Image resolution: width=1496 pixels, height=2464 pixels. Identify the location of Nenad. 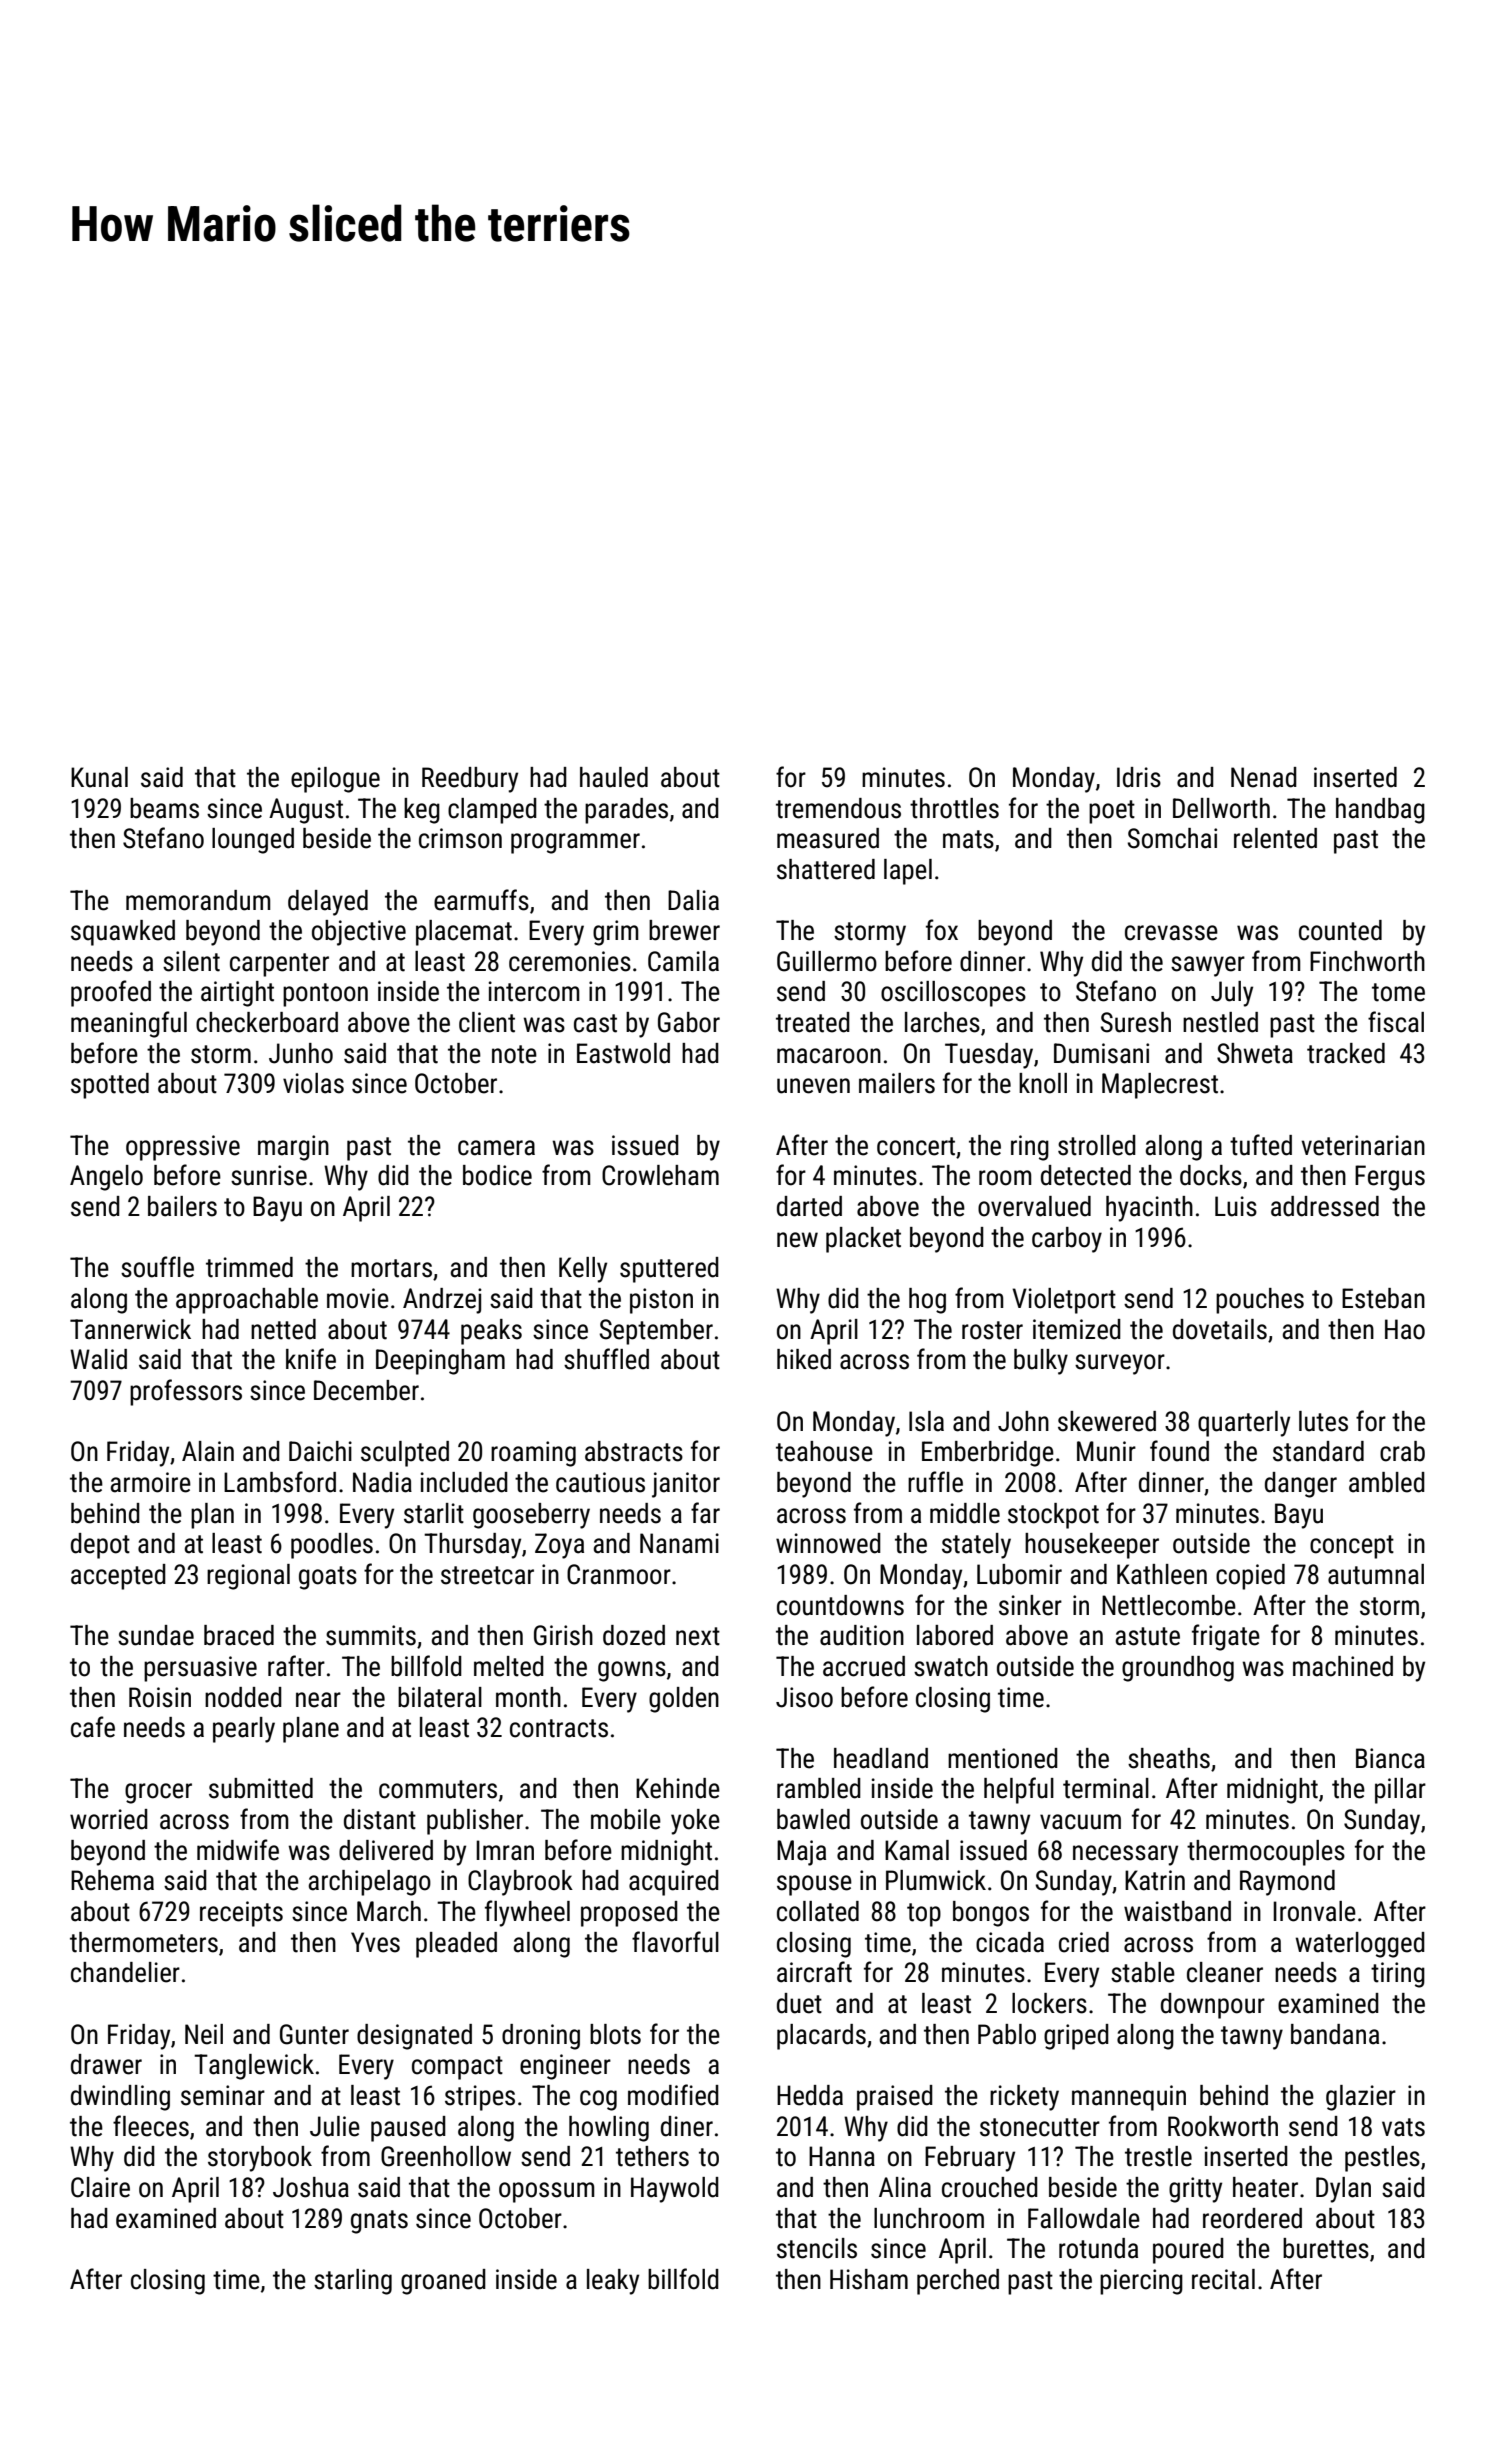
(1264, 777).
